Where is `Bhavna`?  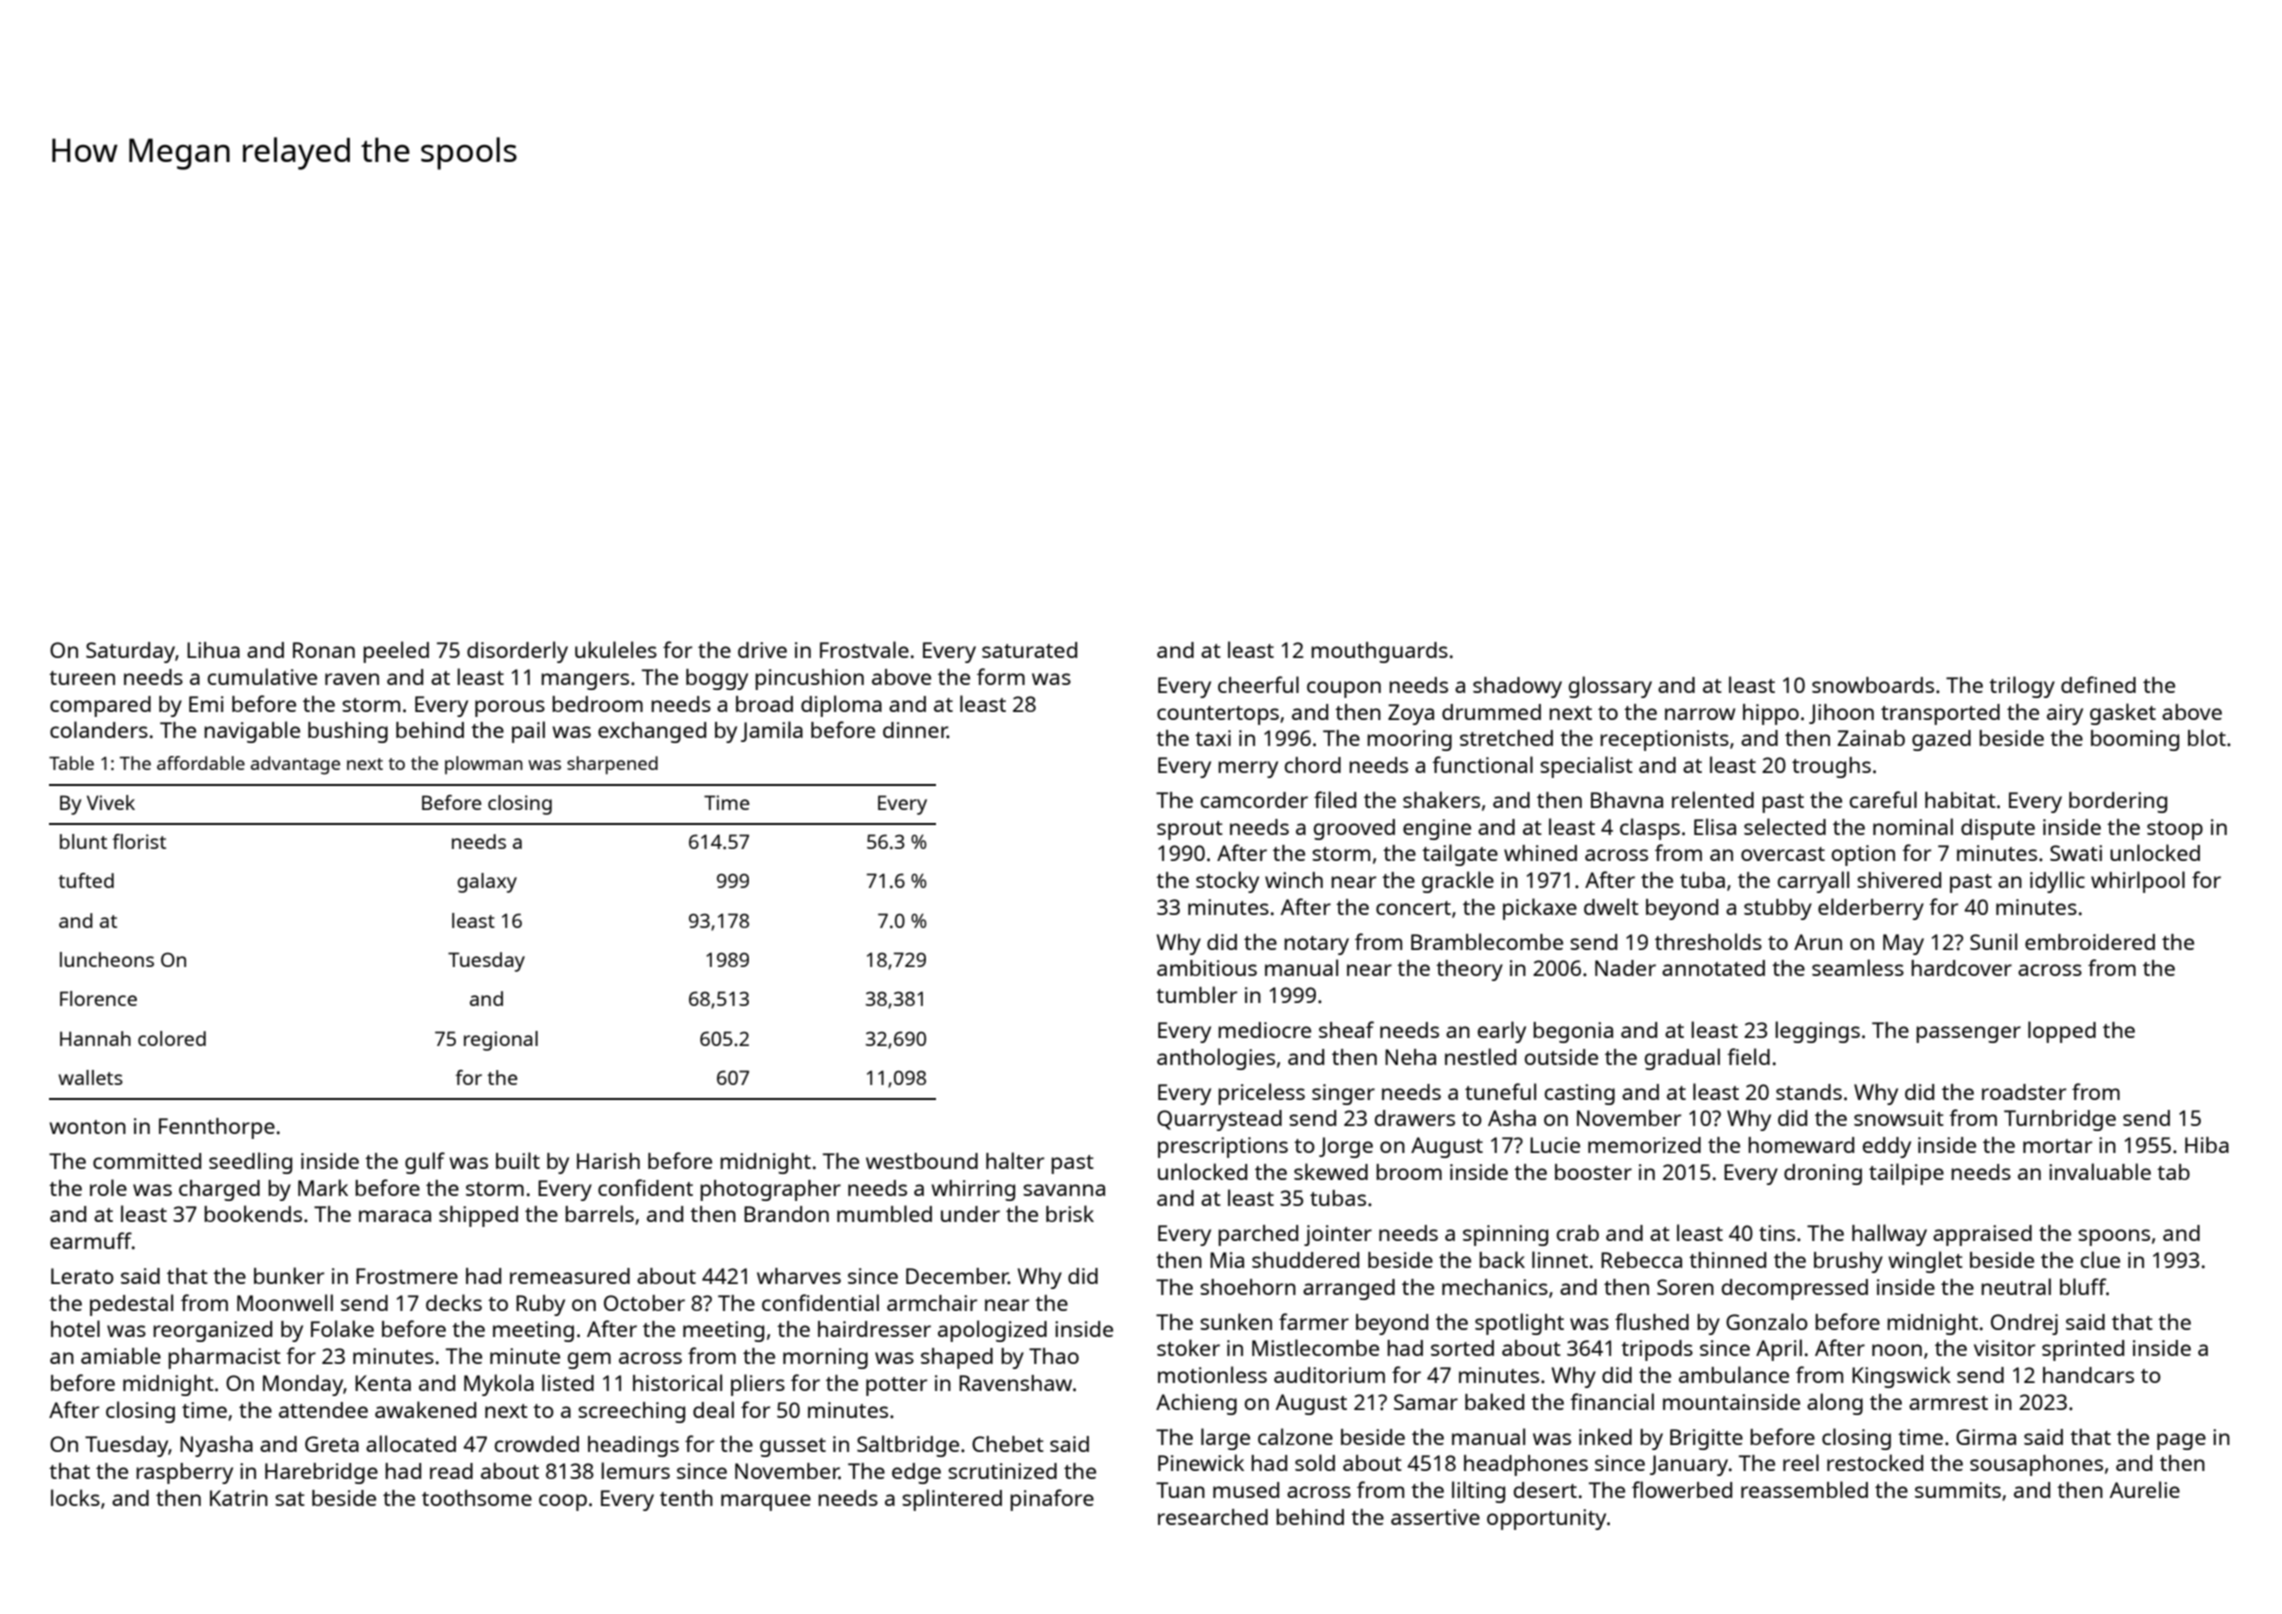 Bhavna is located at coordinates (1627, 800).
